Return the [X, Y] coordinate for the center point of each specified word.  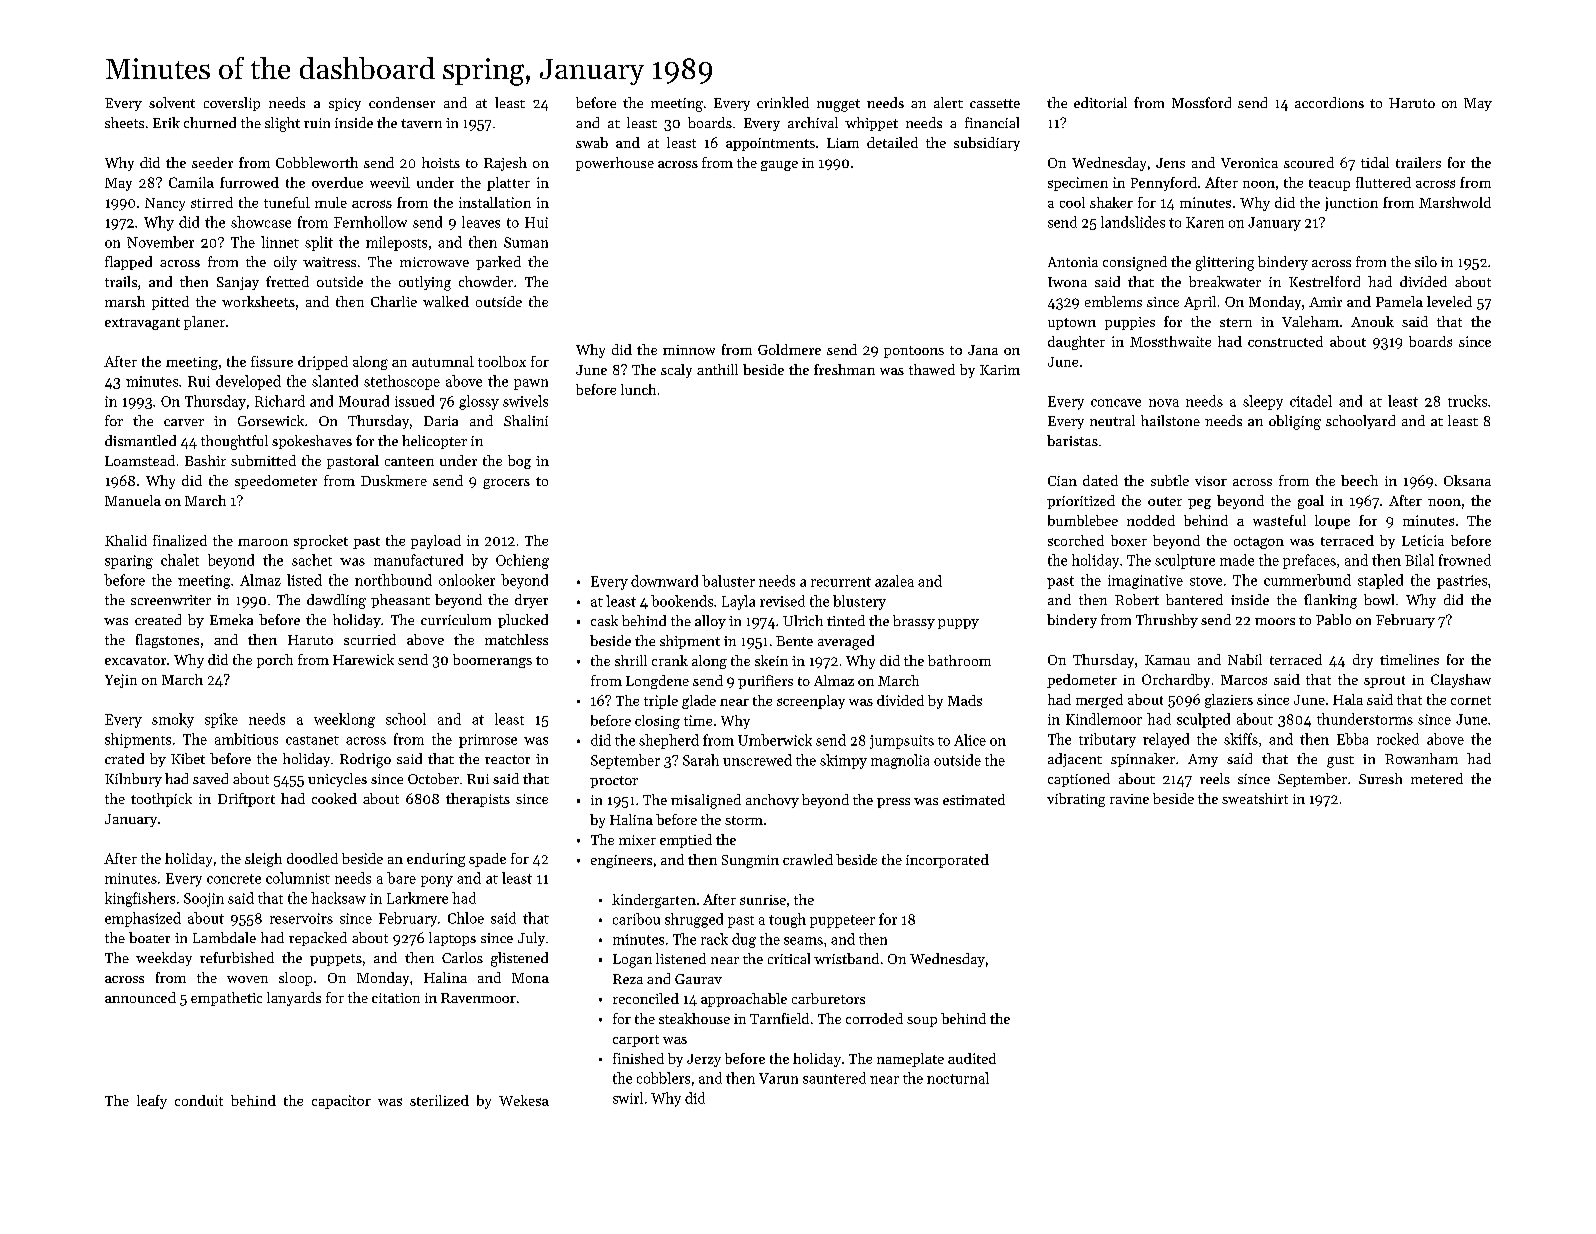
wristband [846, 958]
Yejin [121, 681]
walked [446, 301]
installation [495, 202]
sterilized [439, 1100]
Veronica [1249, 163]
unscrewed [757, 760]
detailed [892, 142]
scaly [676, 371]
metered [1437, 778]
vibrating [1076, 800]
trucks [1467, 401]
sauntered [834, 1078]
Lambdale [224, 937]
